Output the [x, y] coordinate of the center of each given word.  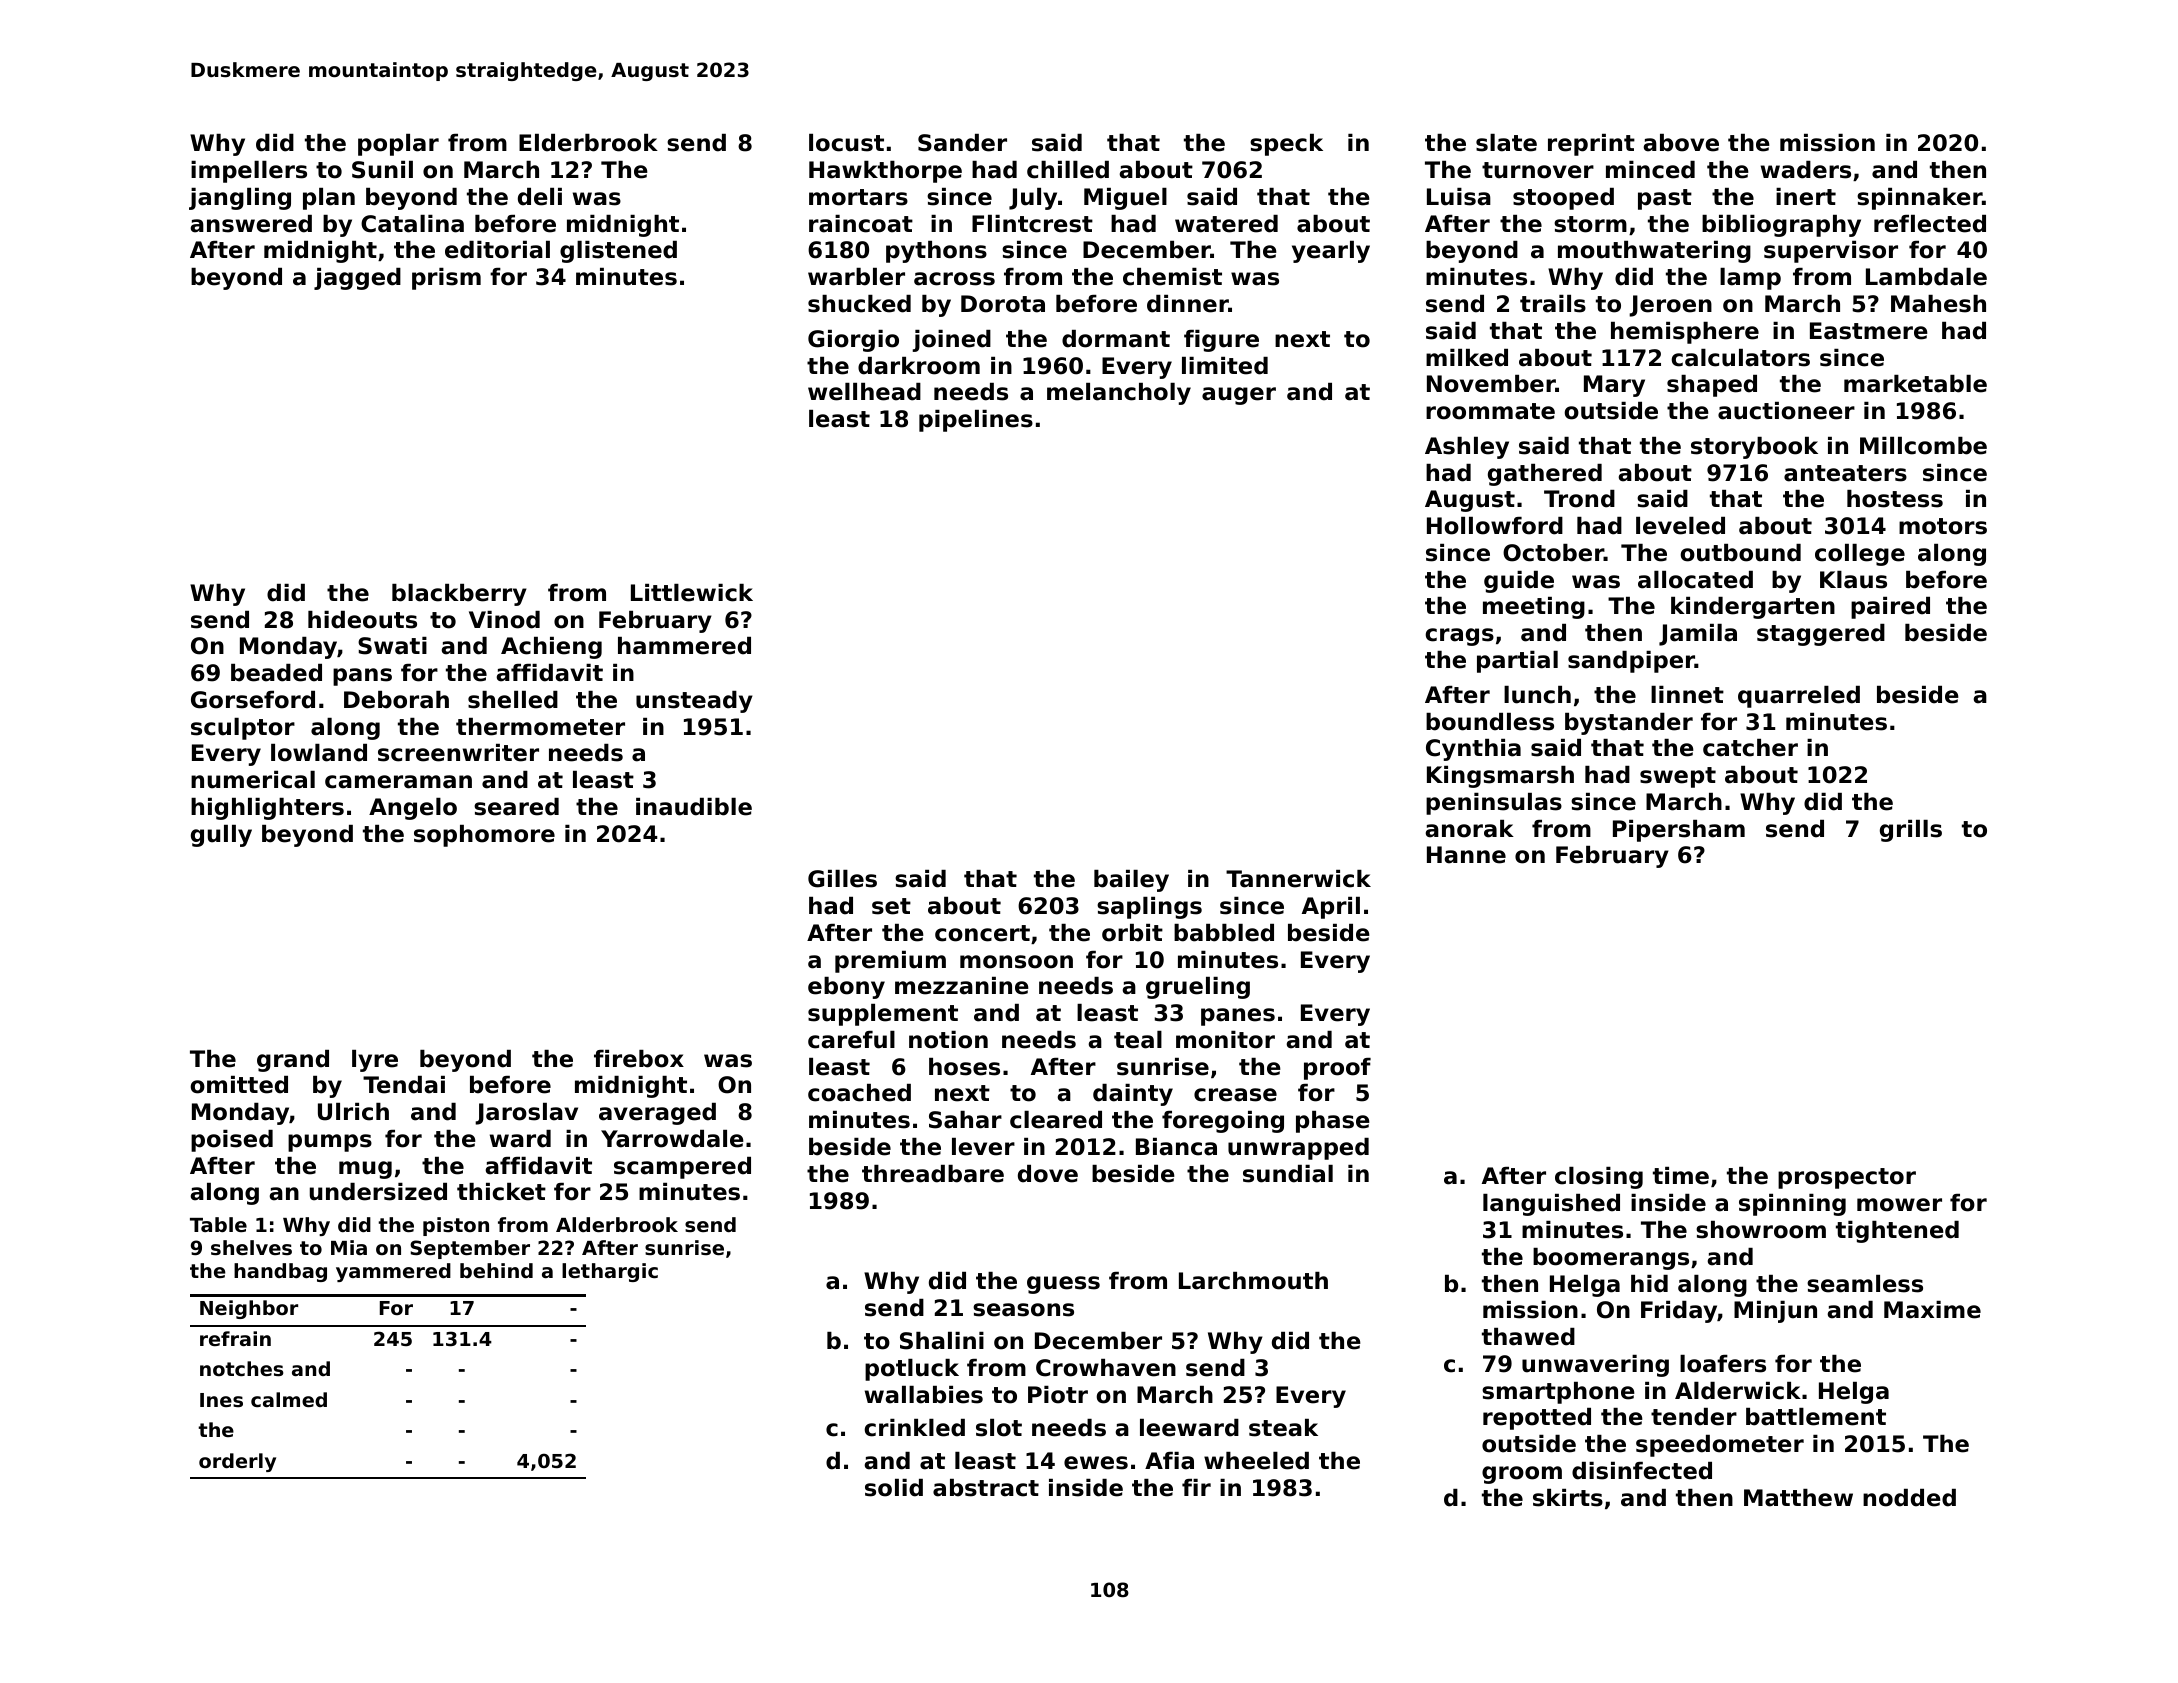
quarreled [1799, 697]
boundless [1490, 722]
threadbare [933, 1174]
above [1681, 143]
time [1681, 1176]
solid [894, 1488]
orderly [237, 1462]
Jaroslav [526, 1114]
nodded [1909, 1498]
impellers [249, 172]
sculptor [243, 729]
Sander [962, 143]
